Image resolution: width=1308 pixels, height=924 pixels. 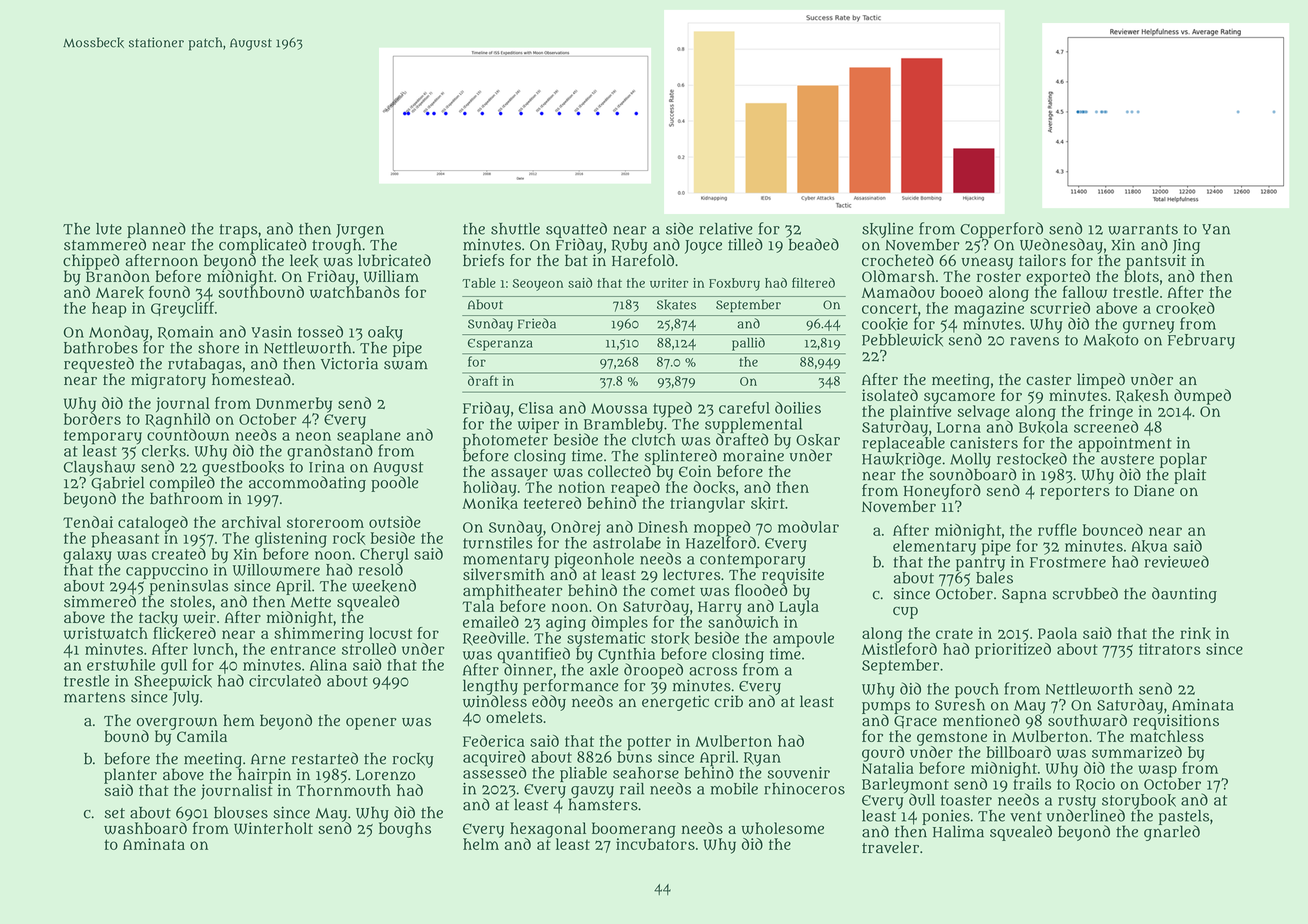 What do you see at coordinates (494, 758) in the screenshot?
I see `acquired` at bounding box center [494, 758].
